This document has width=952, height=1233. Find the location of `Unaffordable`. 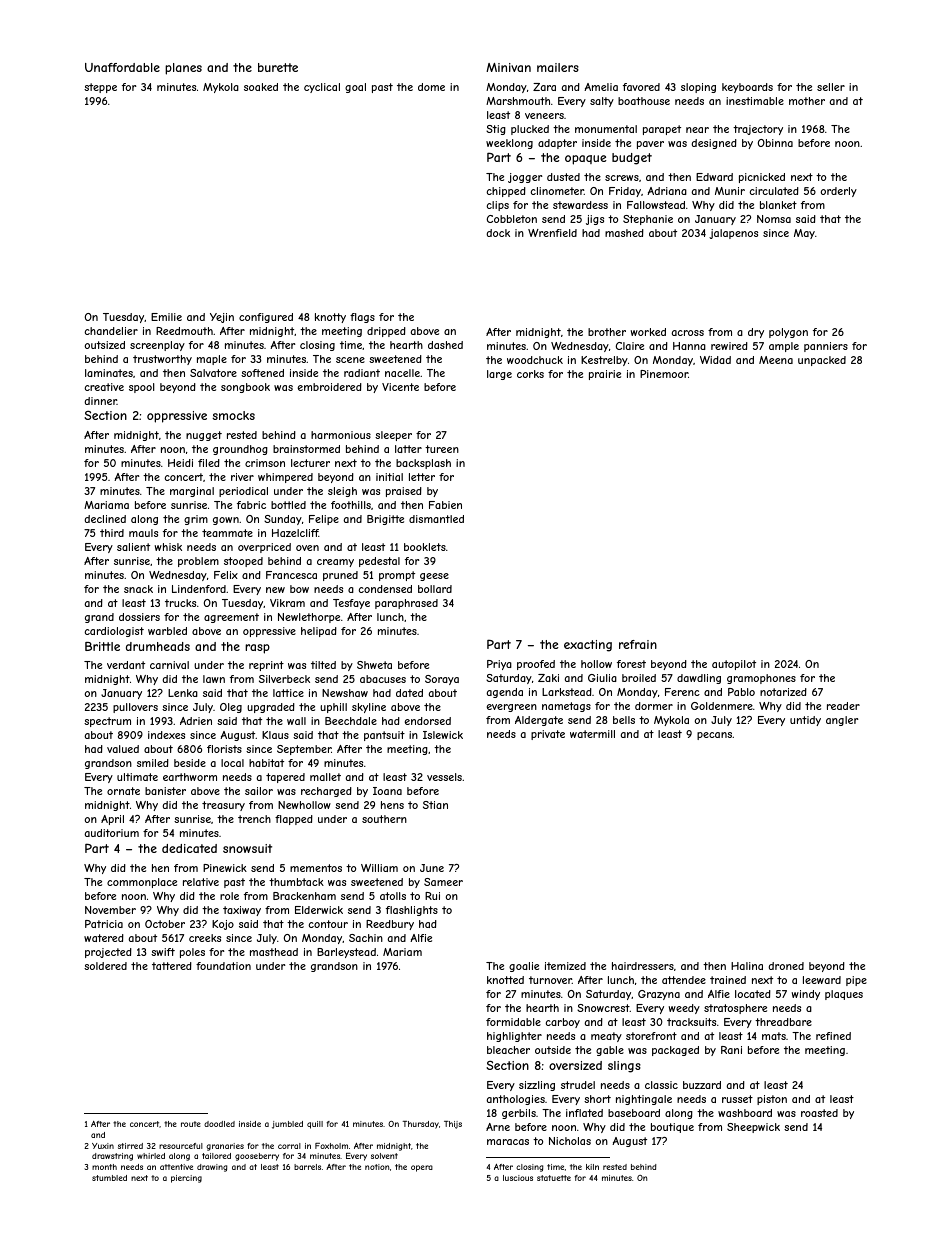

Unaffordable is located at coordinates (122, 67).
